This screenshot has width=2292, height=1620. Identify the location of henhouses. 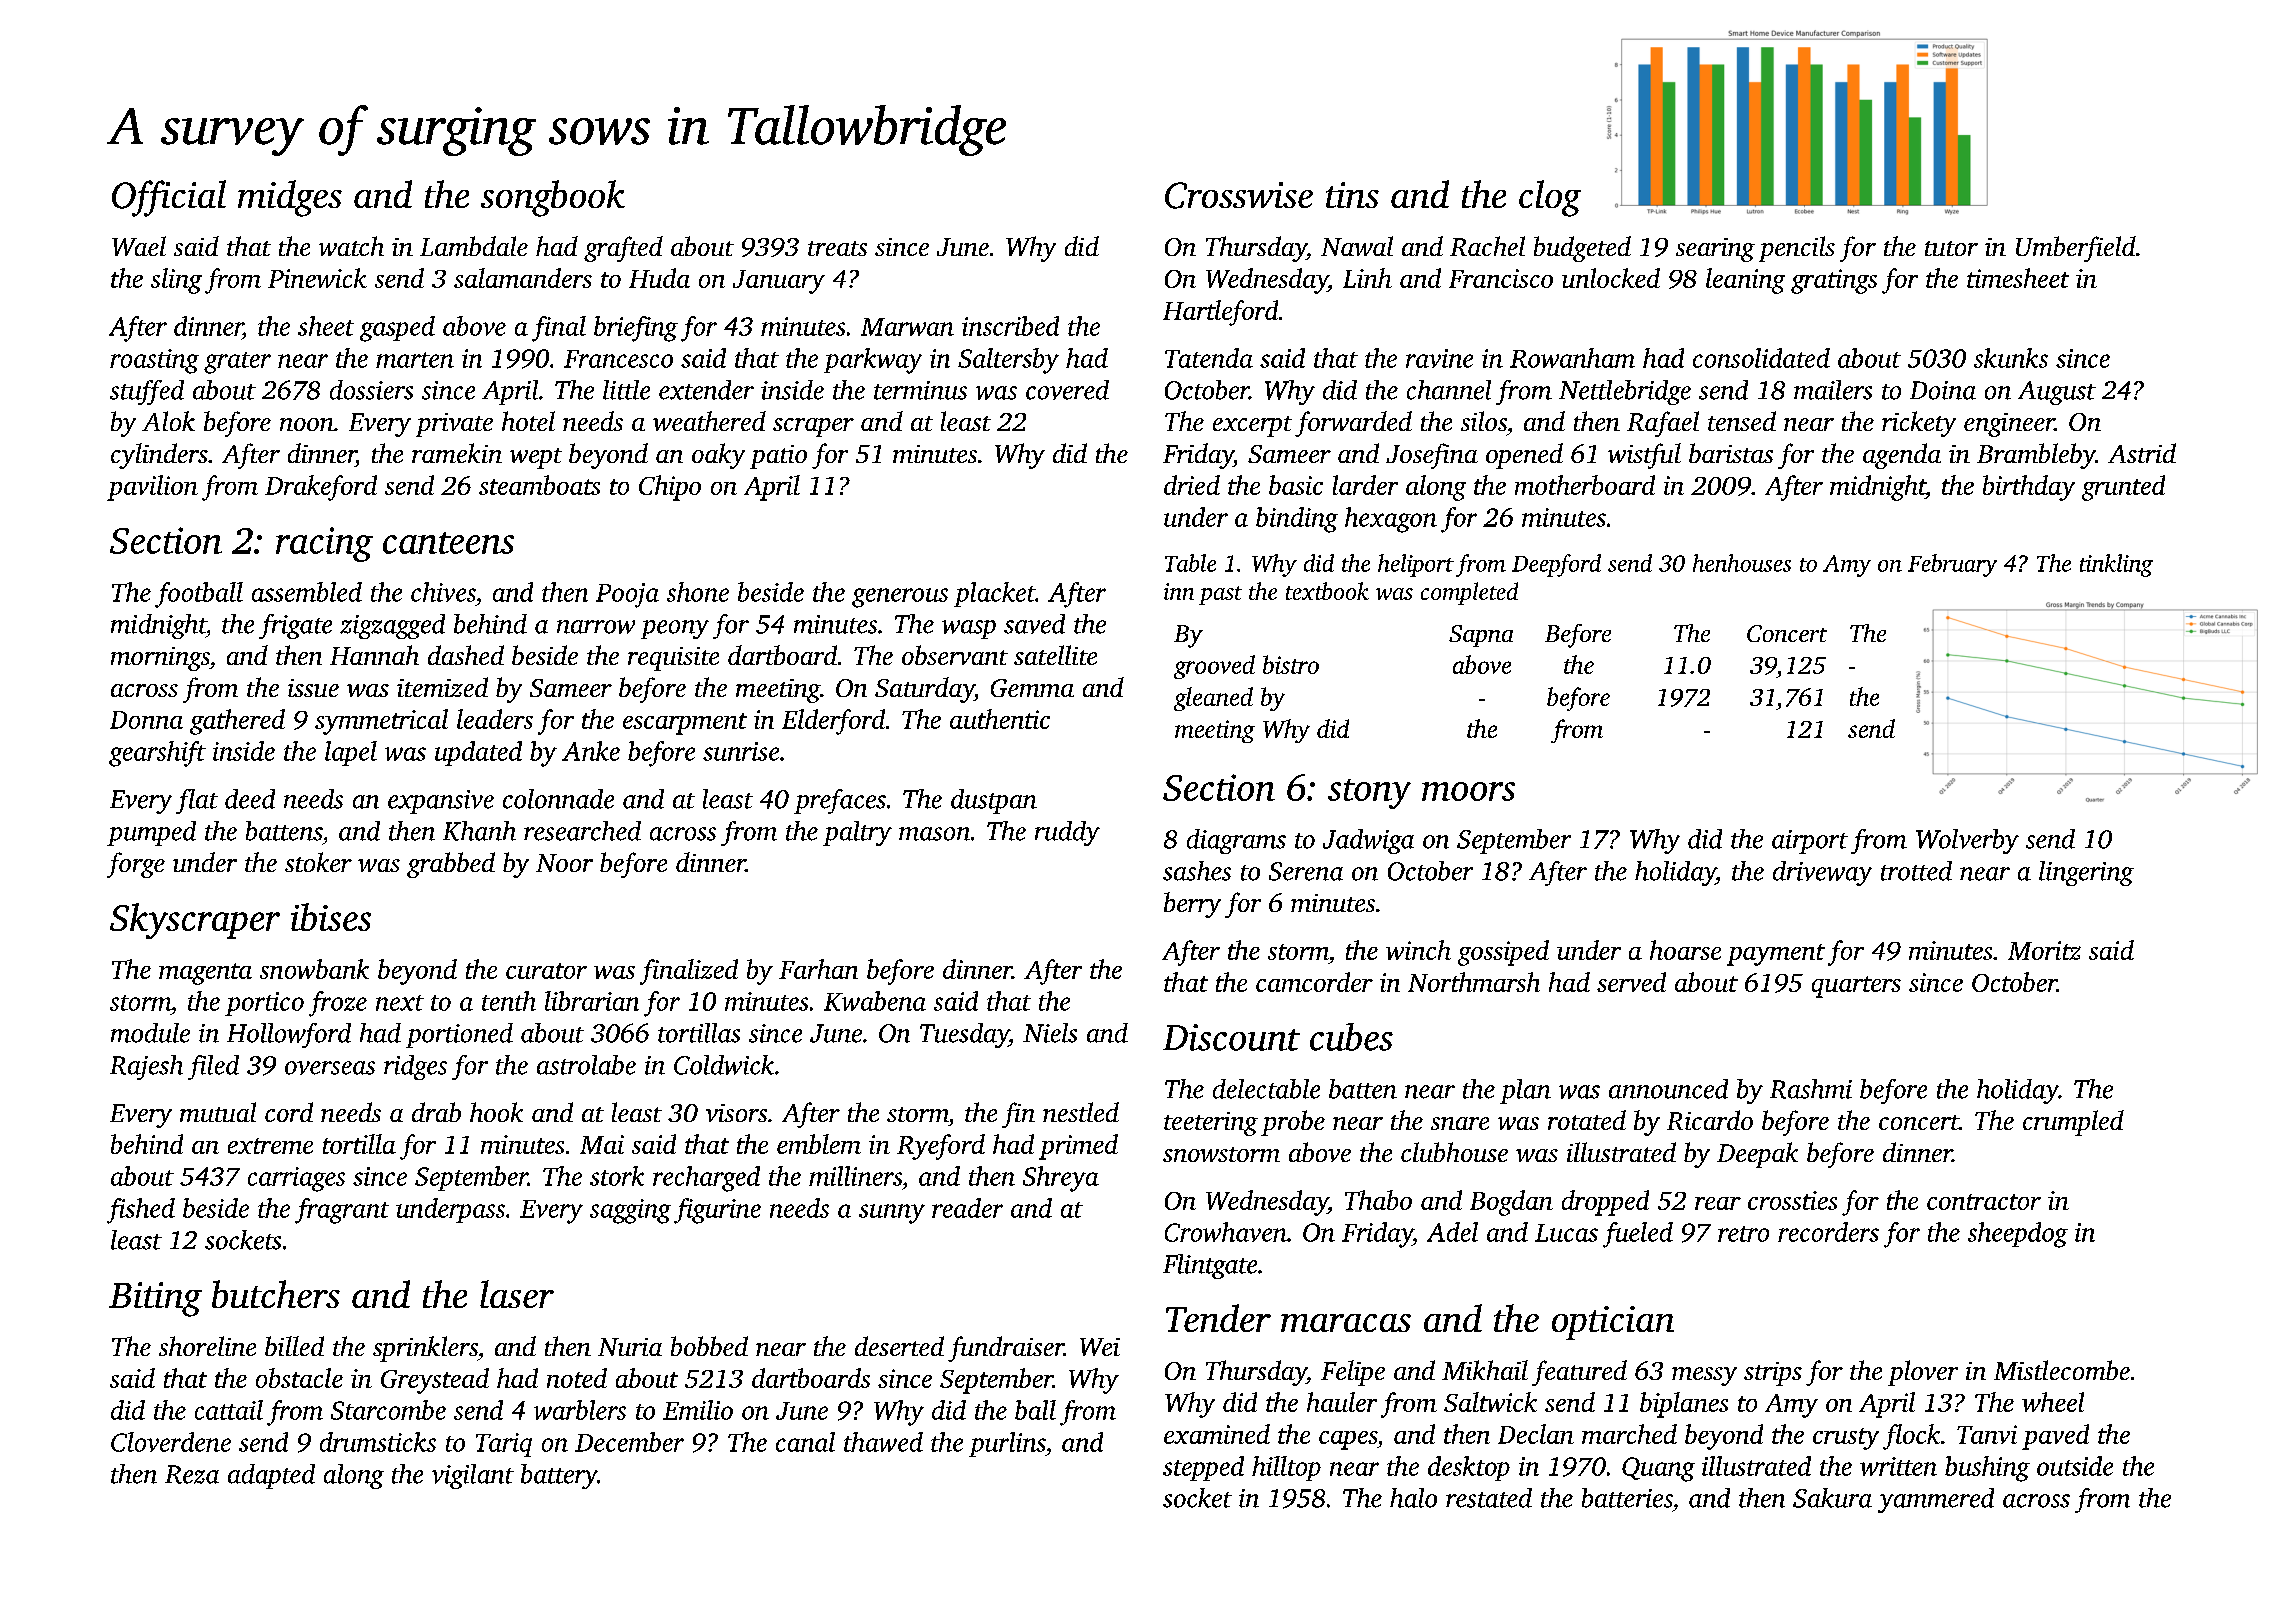
(1742, 563).
